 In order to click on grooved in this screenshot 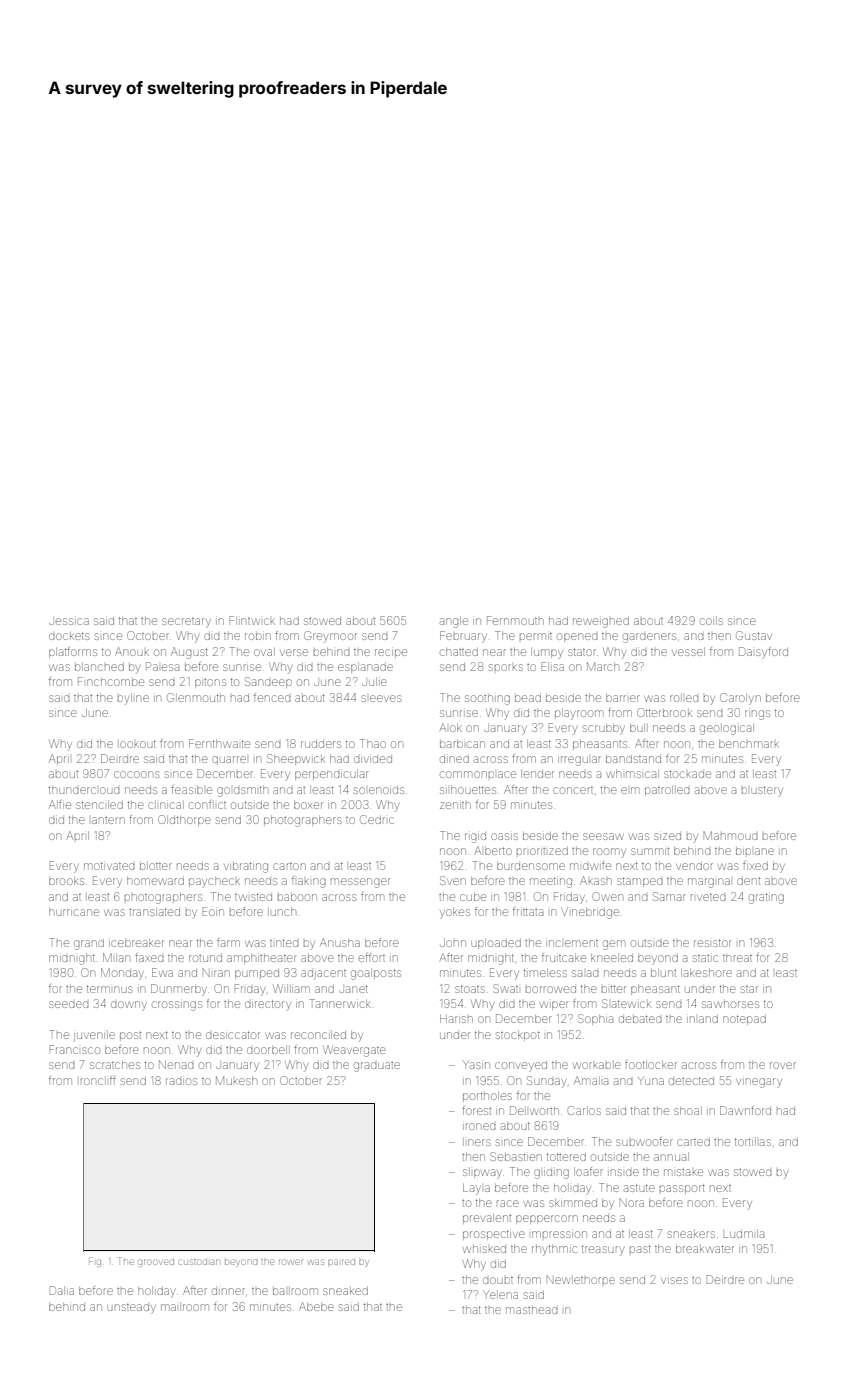, I will do `click(156, 1263)`.
